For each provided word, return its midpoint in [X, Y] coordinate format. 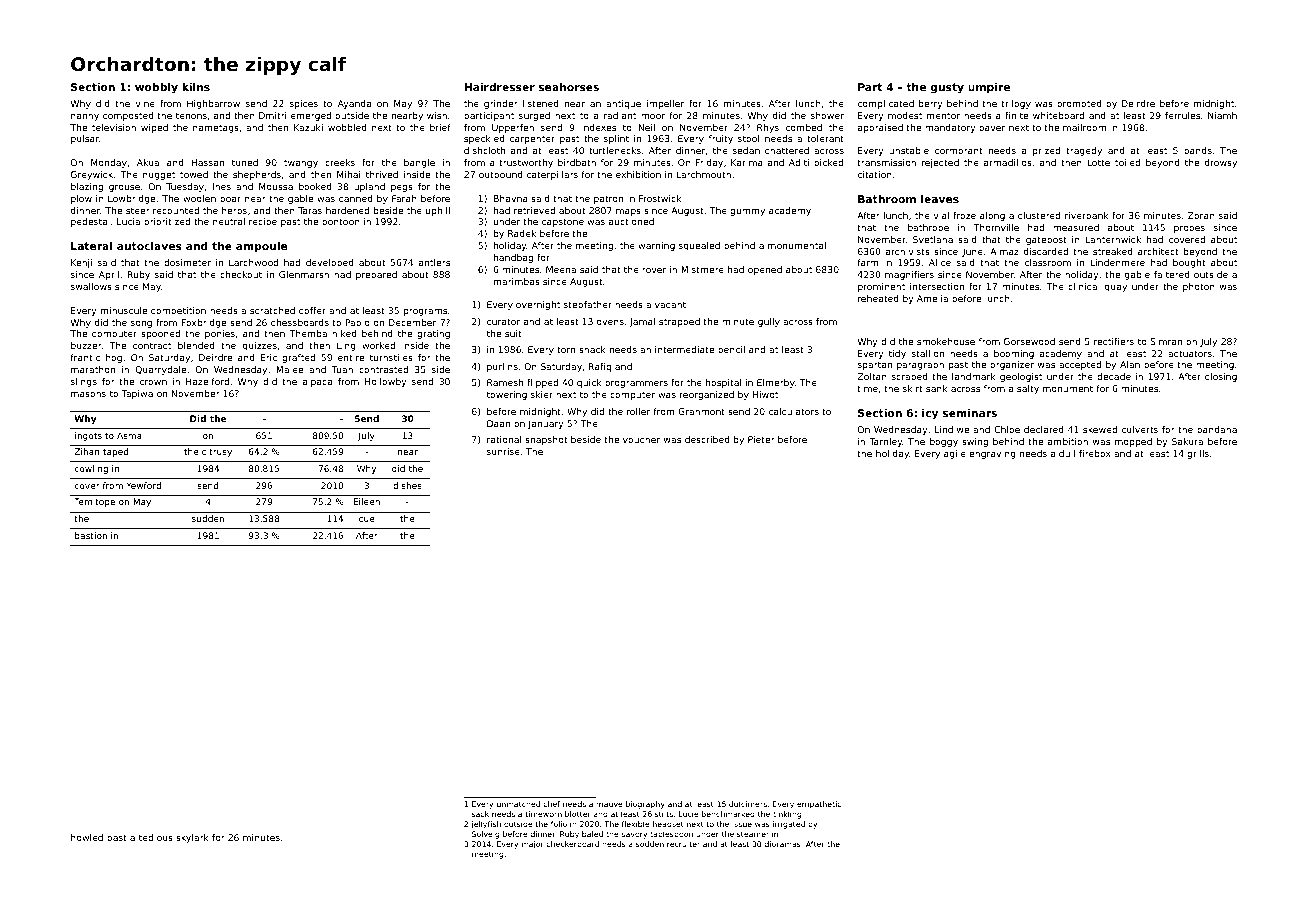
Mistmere [702, 269]
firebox [1095, 453]
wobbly [156, 88]
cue [366, 519]
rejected [940, 163]
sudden [208, 518]
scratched [272, 310]
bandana [1217, 429]
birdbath [577, 162]
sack [480, 814]
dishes [407, 485]
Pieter [761, 439]
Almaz [1004, 251]
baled [592, 834]
